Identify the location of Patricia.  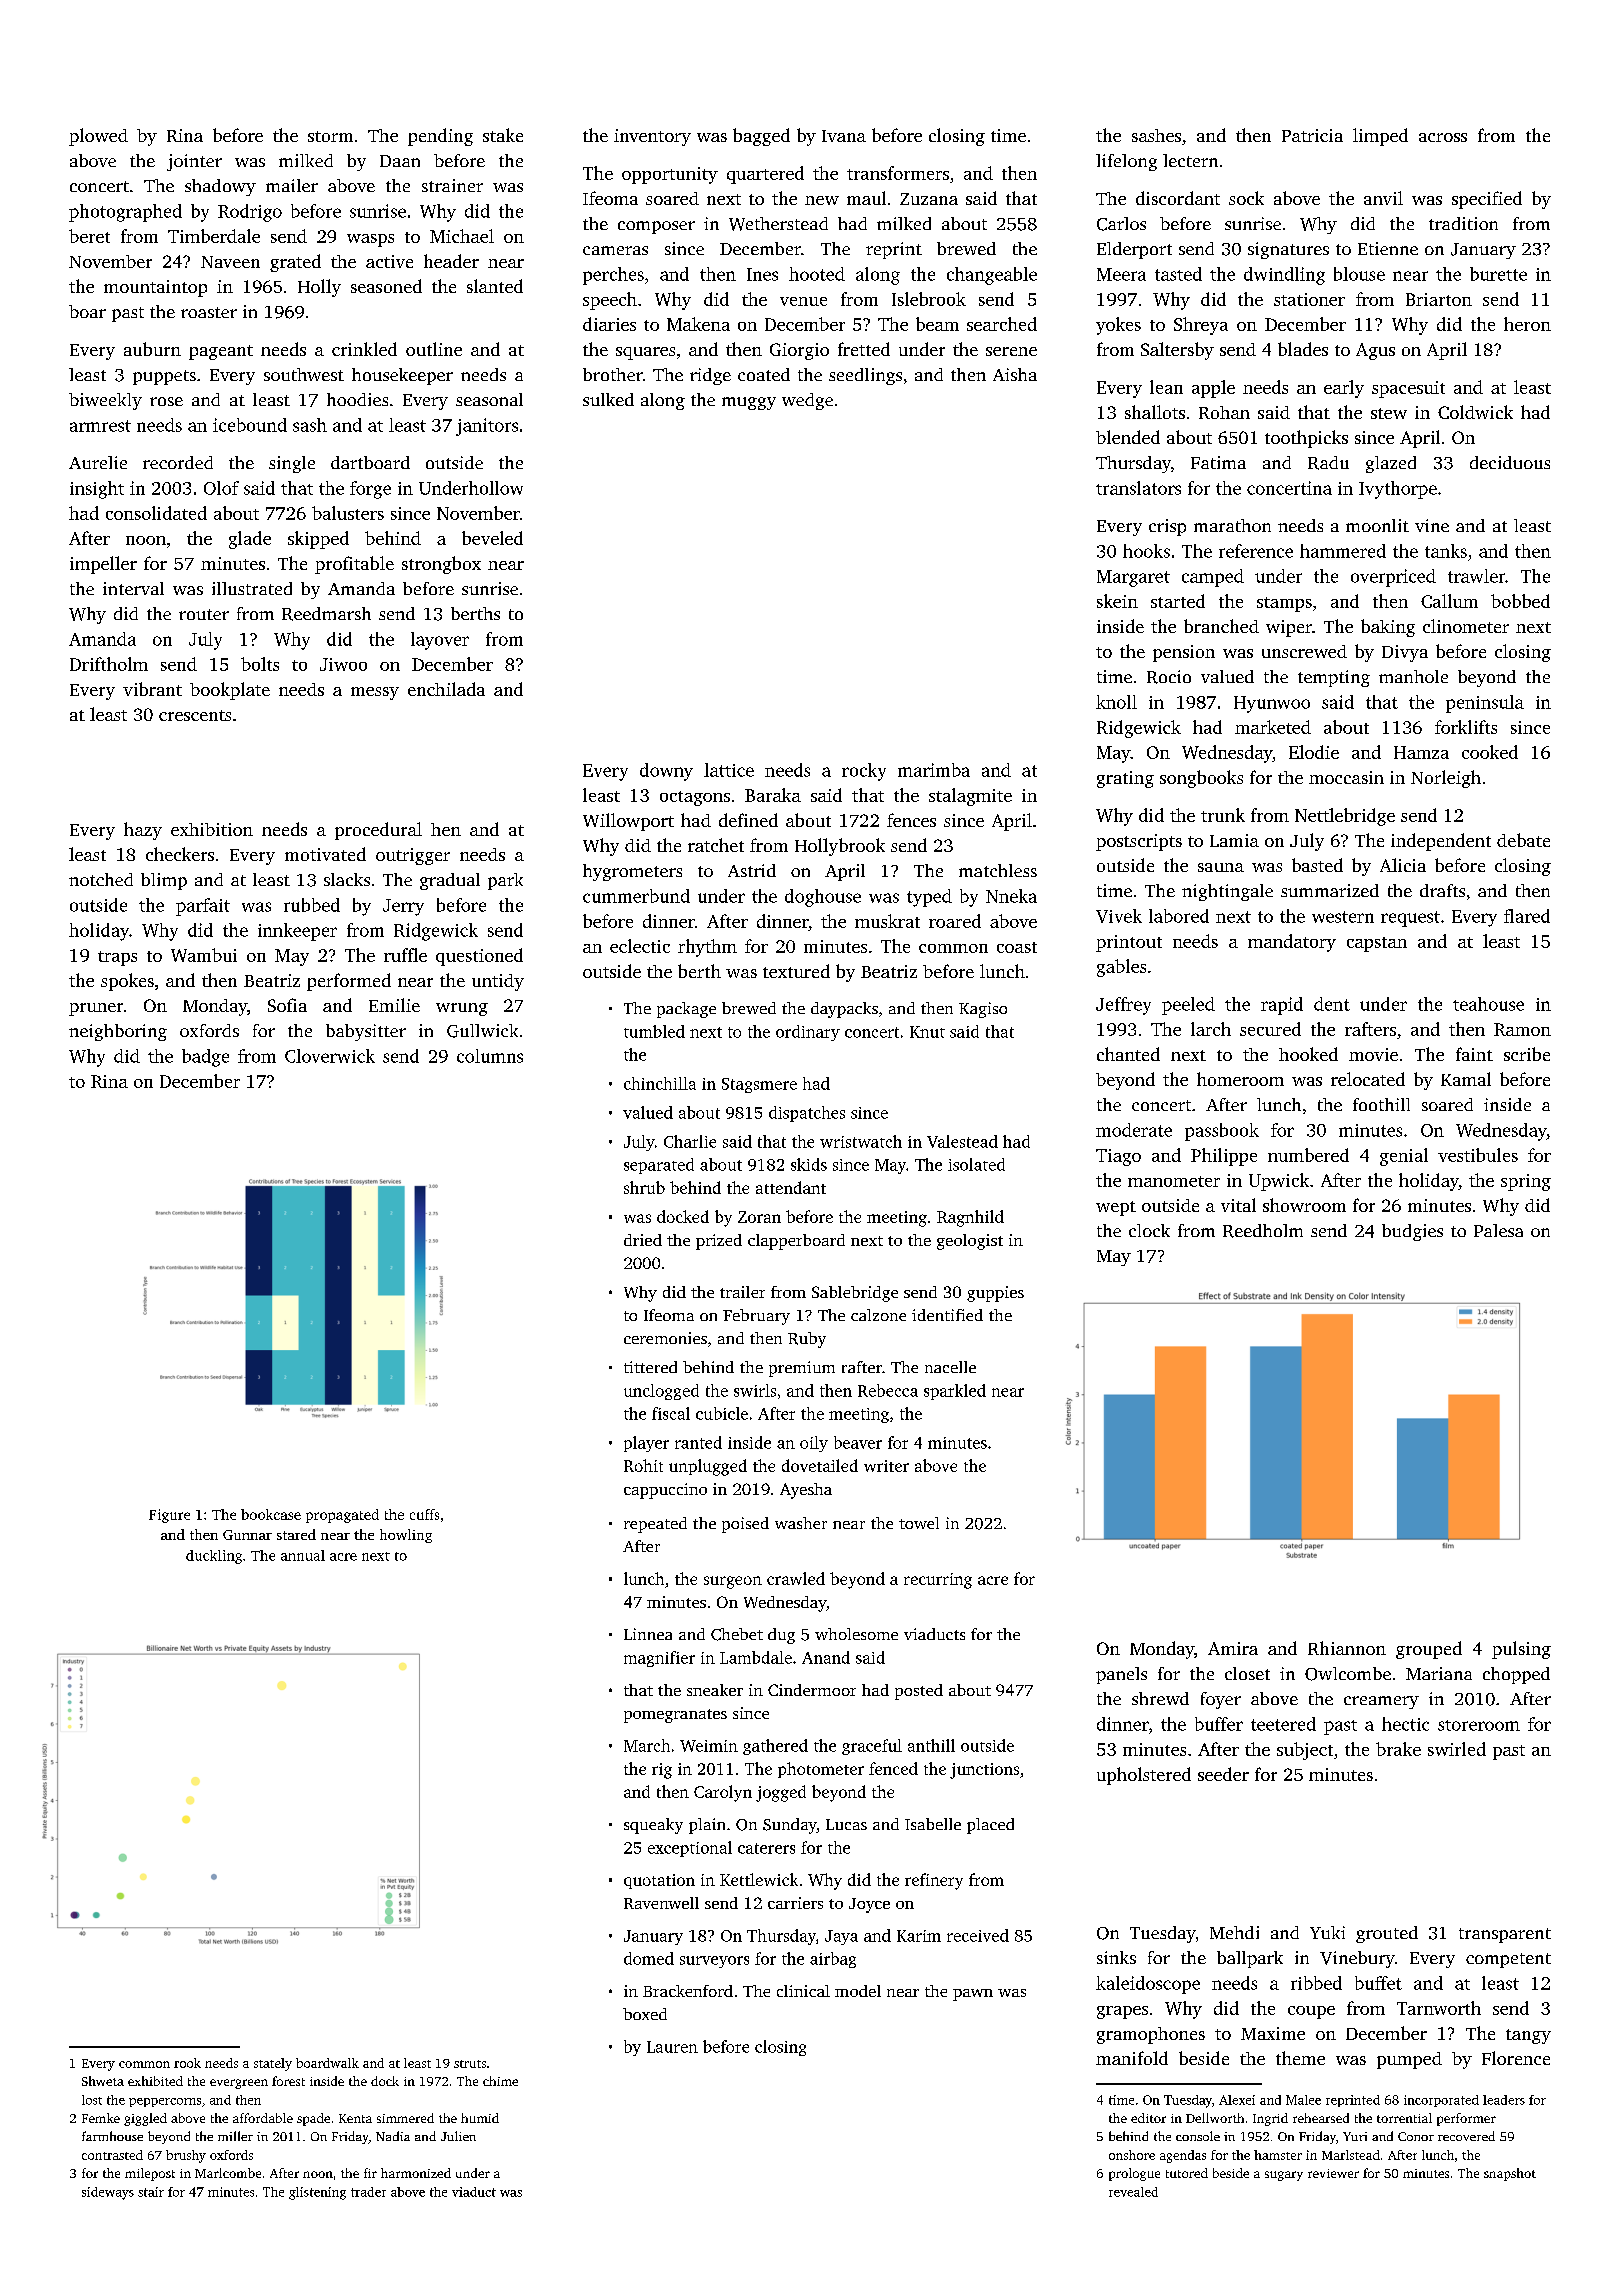
(1312, 135).
